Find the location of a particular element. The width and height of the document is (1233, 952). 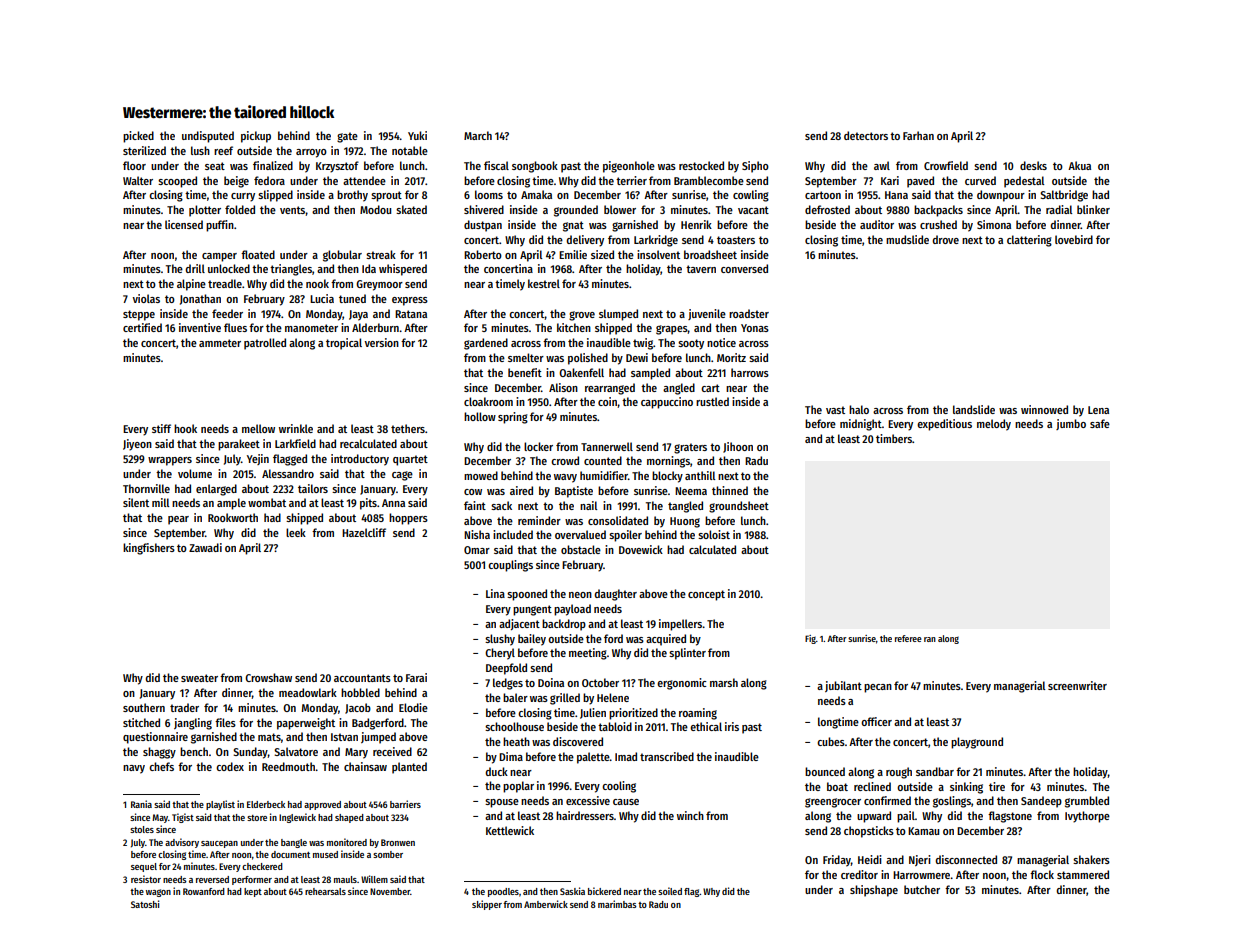

floor is located at coordinates (134, 165).
